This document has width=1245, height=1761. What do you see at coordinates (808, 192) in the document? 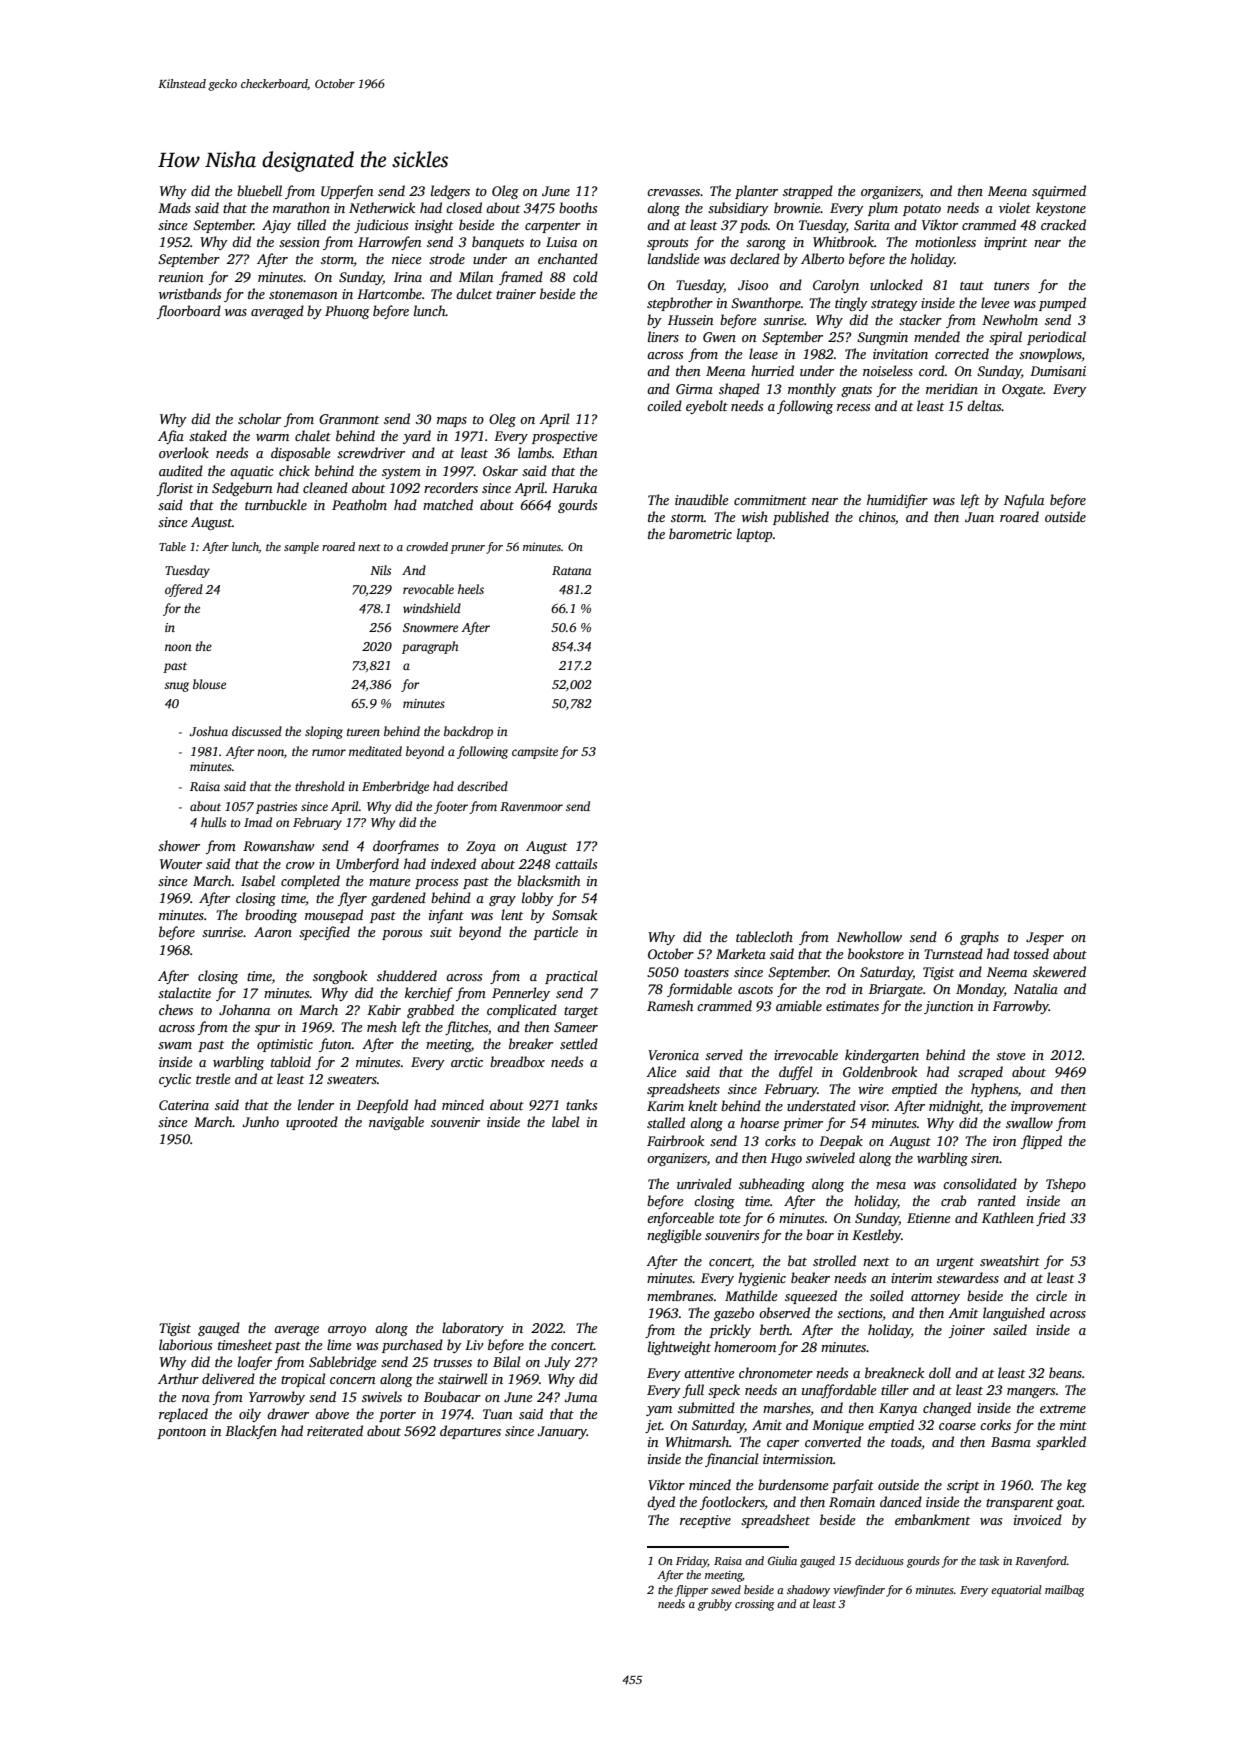
I see `strapped` at bounding box center [808, 192].
